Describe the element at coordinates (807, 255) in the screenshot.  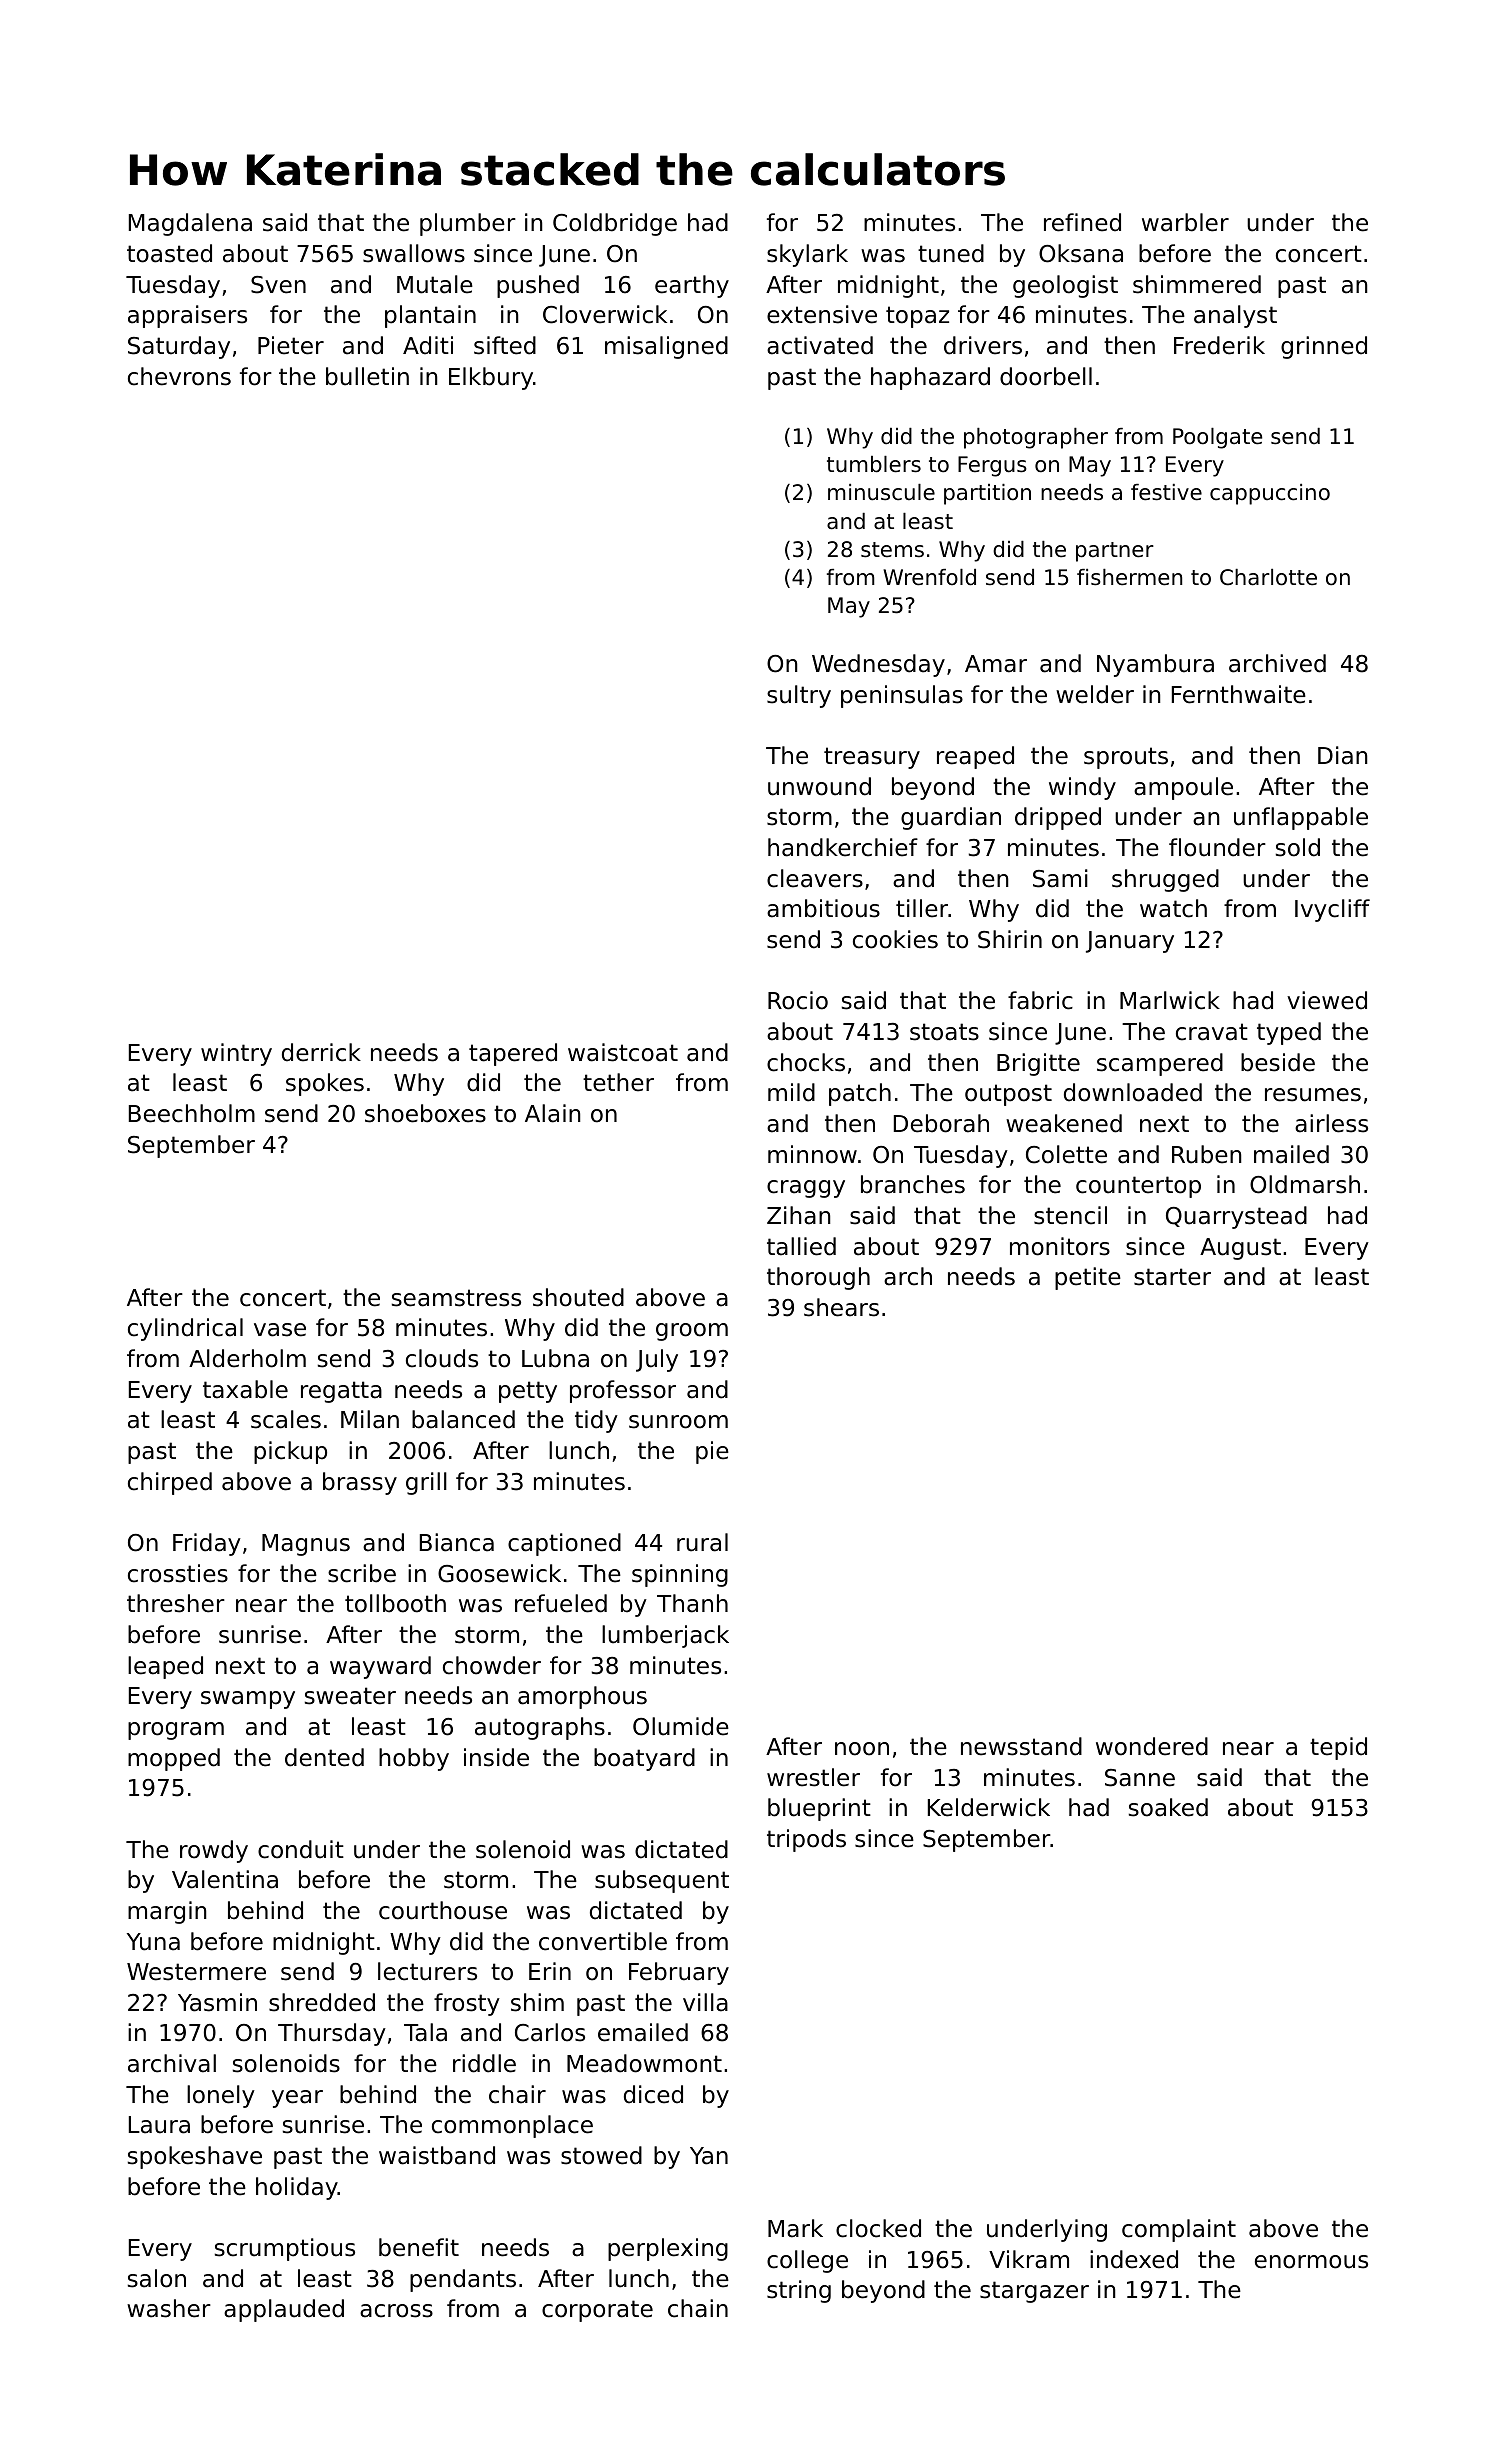
I see `skylark` at that location.
